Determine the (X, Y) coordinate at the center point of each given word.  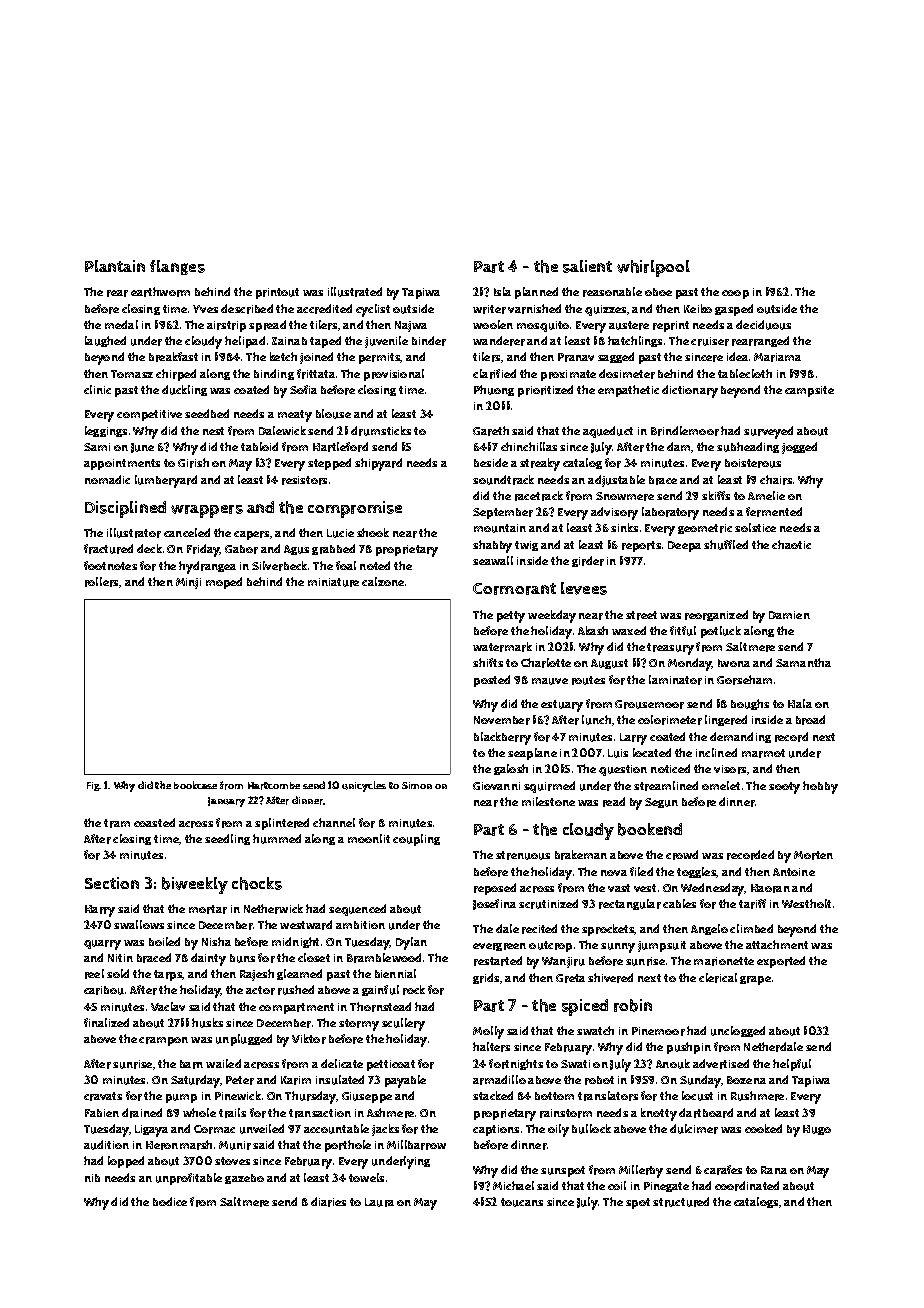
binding (274, 374)
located (652, 752)
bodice (170, 1201)
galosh (511, 769)
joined (316, 358)
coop (735, 294)
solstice (755, 527)
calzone (383, 581)
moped (224, 583)
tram (117, 823)
